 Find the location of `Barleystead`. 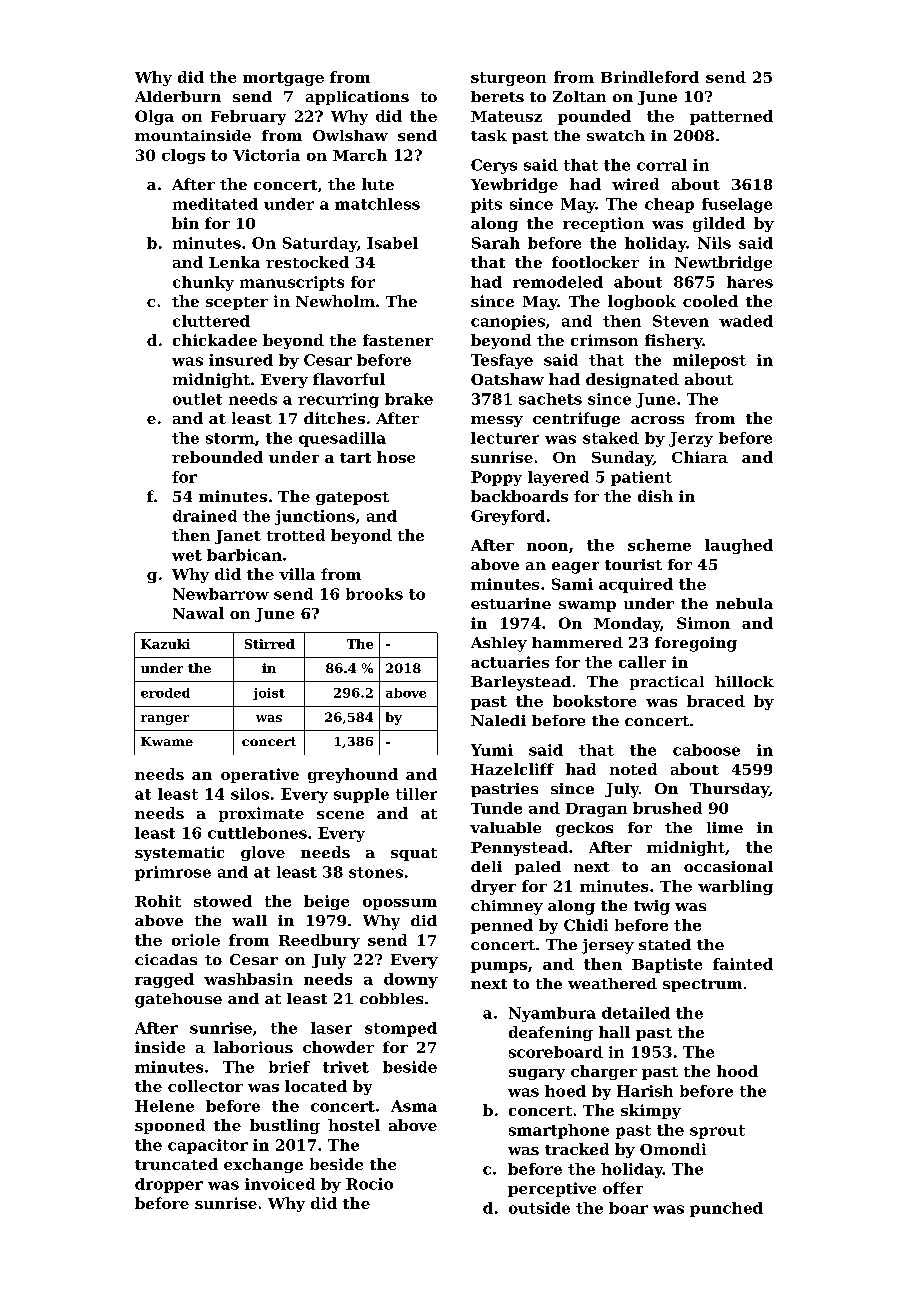

Barleystead is located at coordinates (521, 683).
